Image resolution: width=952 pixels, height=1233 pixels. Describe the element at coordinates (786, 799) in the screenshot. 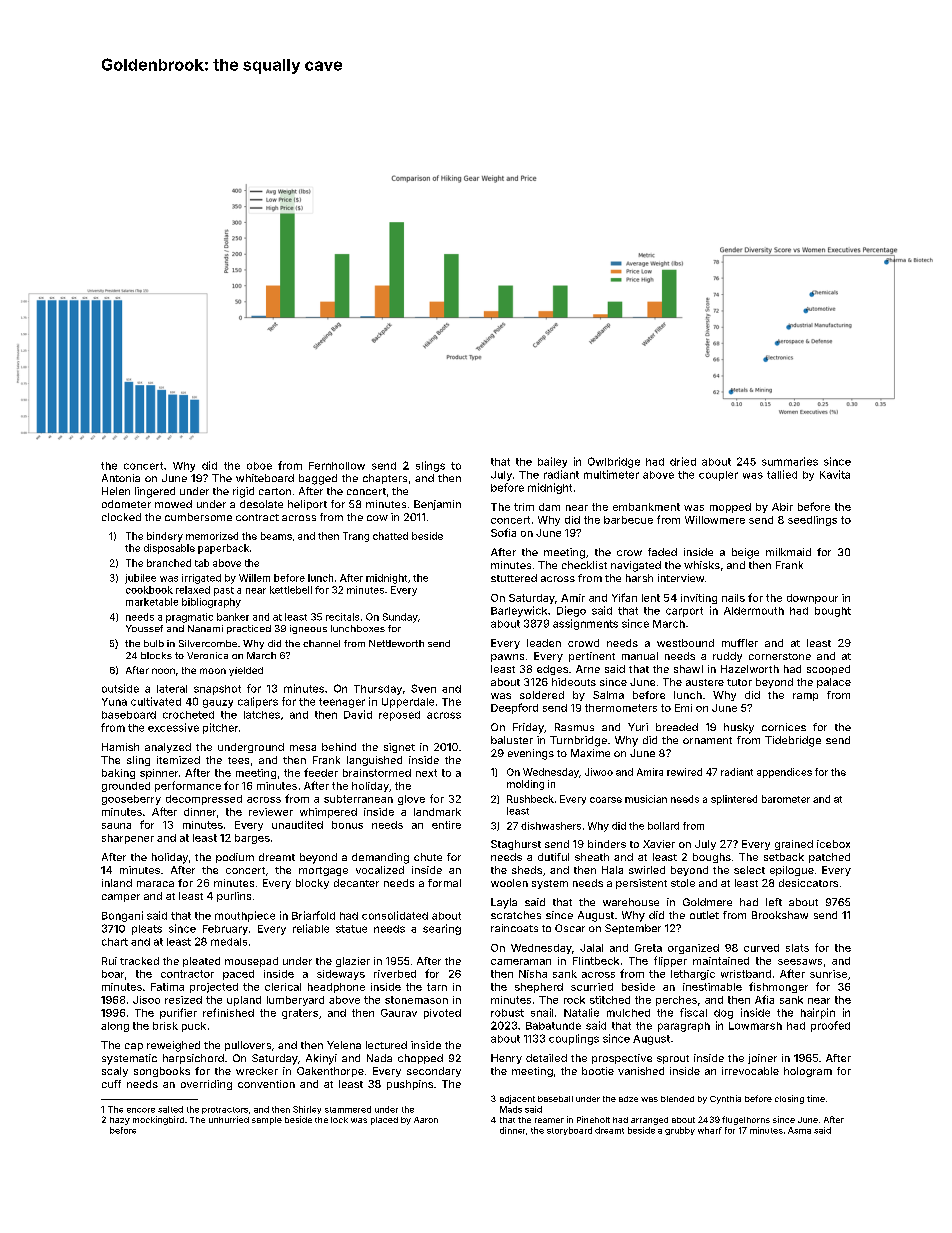

I see `barometer` at that location.
